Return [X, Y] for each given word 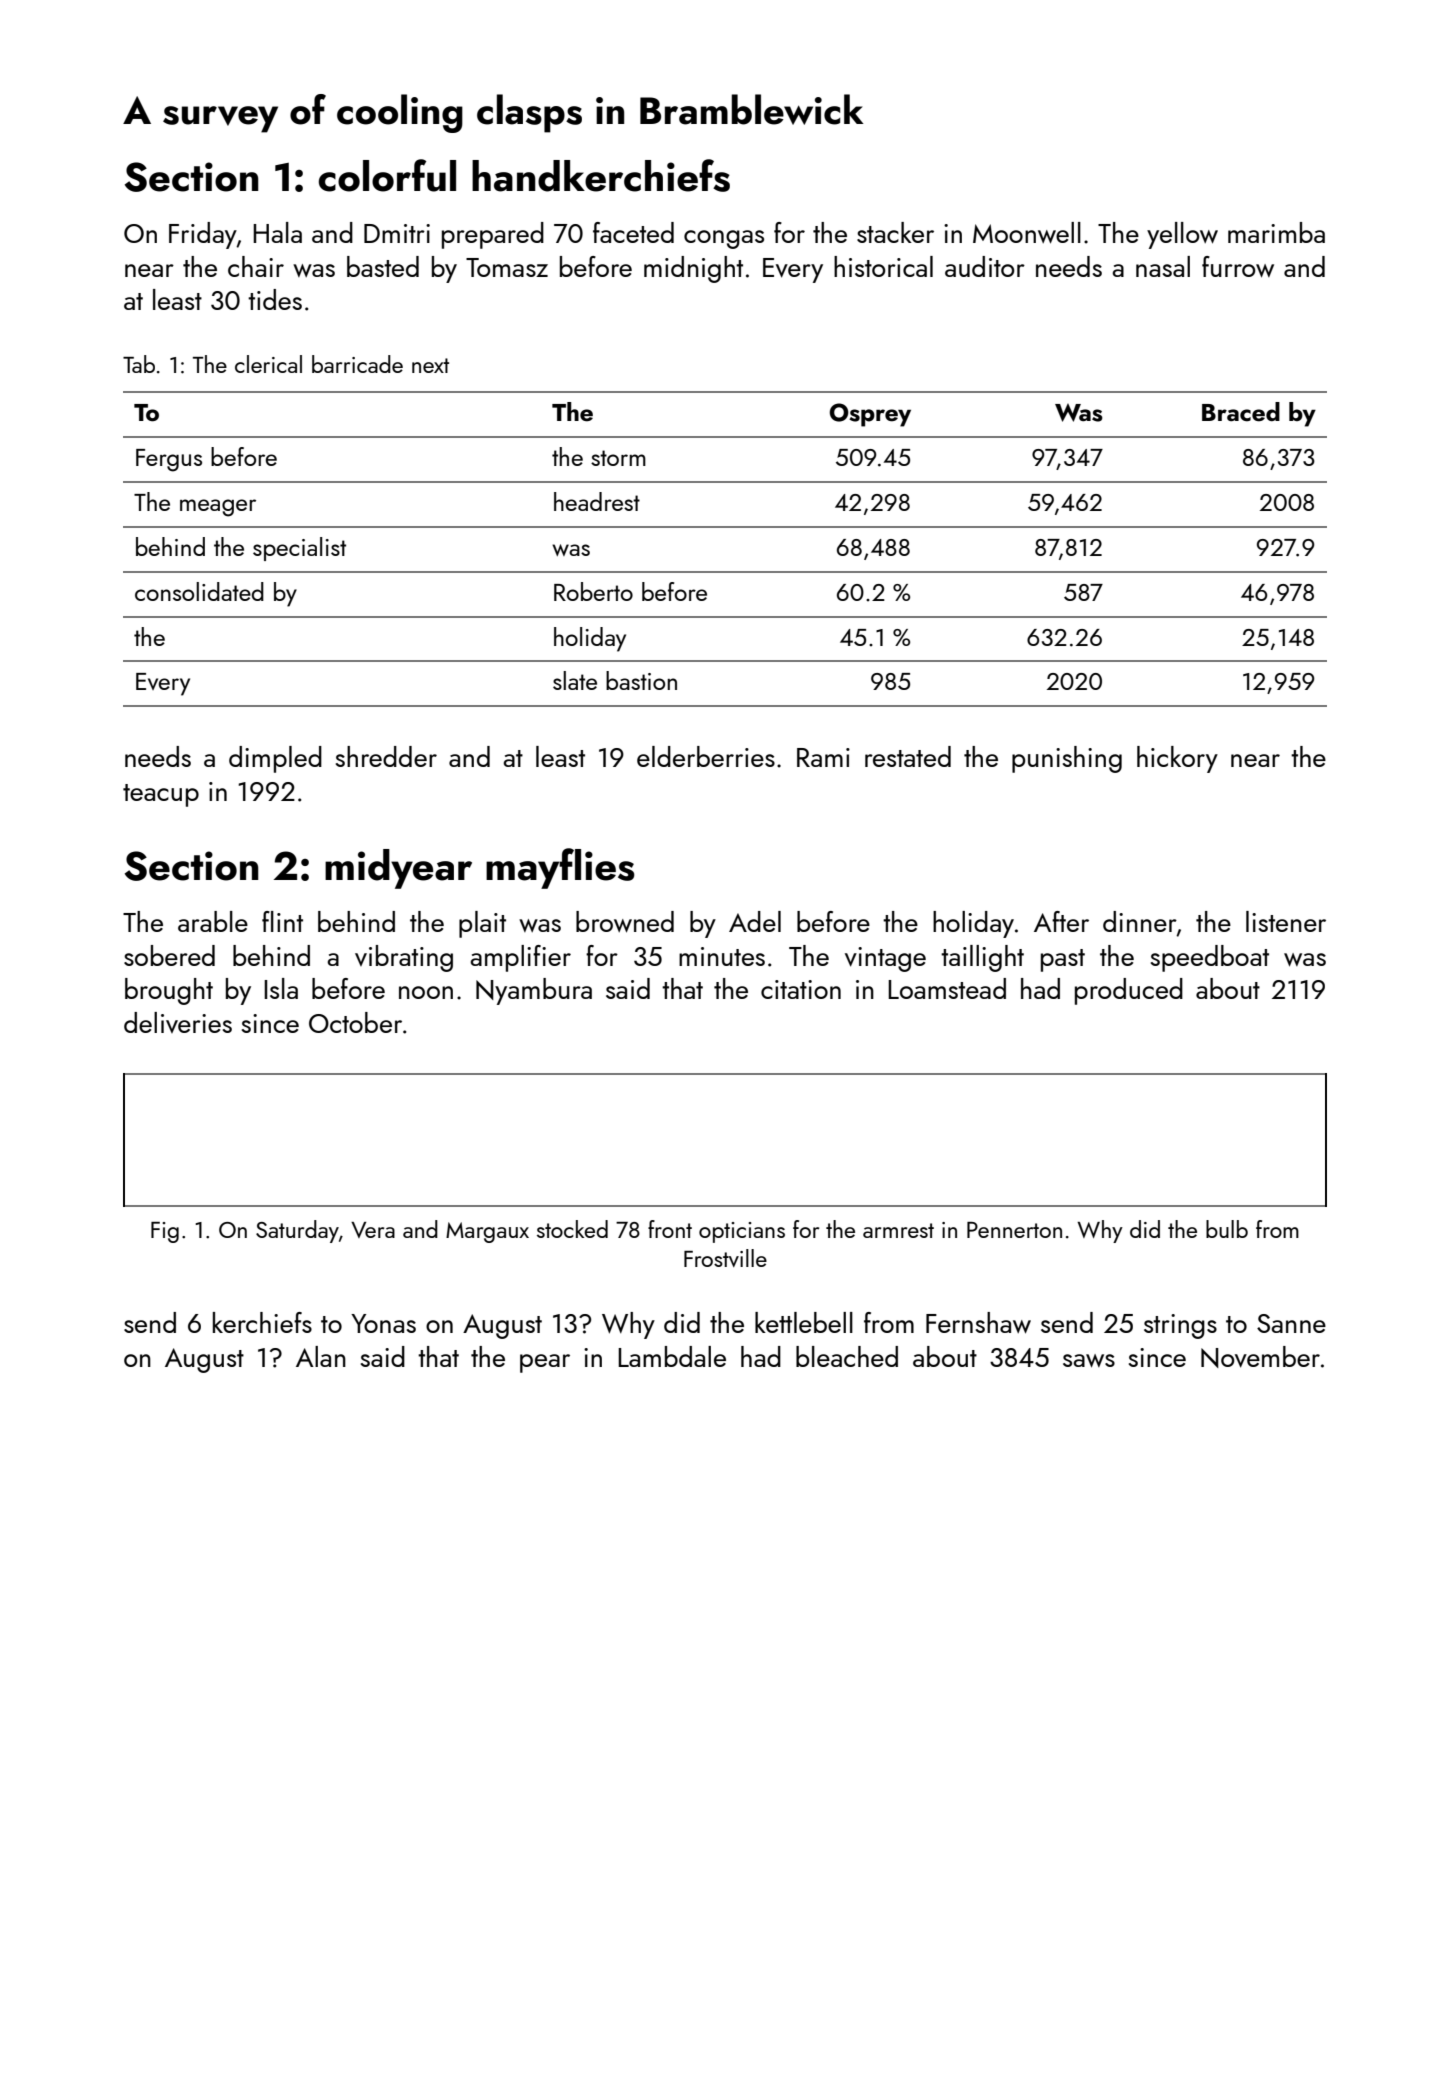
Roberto [593, 591]
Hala [277, 232]
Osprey [870, 415]
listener [1286, 921]
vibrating [404, 958]
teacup [161, 795]
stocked [572, 1229]
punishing [1067, 759]
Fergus [169, 460]
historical [883, 266]
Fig [165, 1232]
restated [908, 756]
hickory [1177, 759]
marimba [1276, 232]
